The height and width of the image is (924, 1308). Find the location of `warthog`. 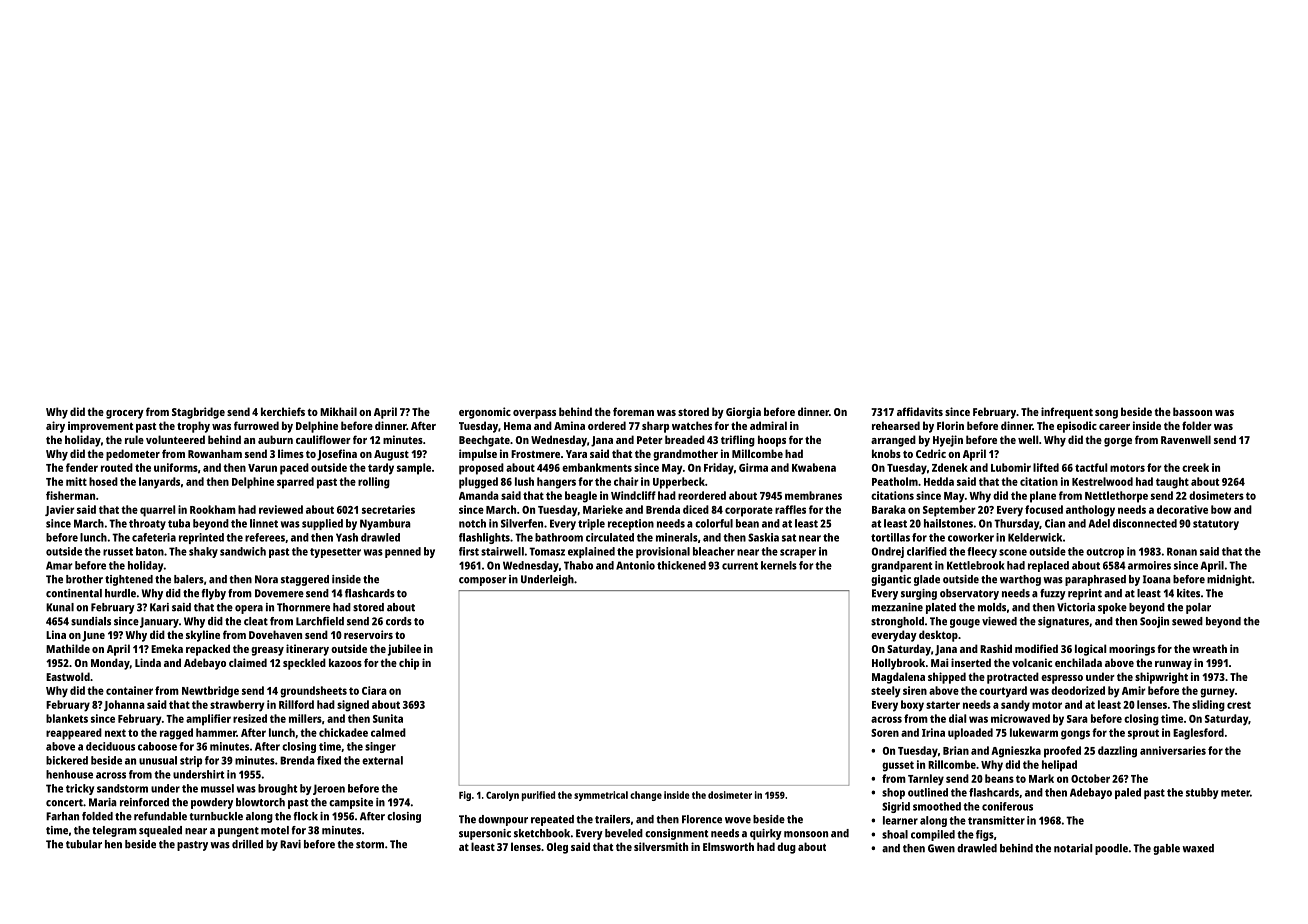

warthog is located at coordinates (1020, 580).
